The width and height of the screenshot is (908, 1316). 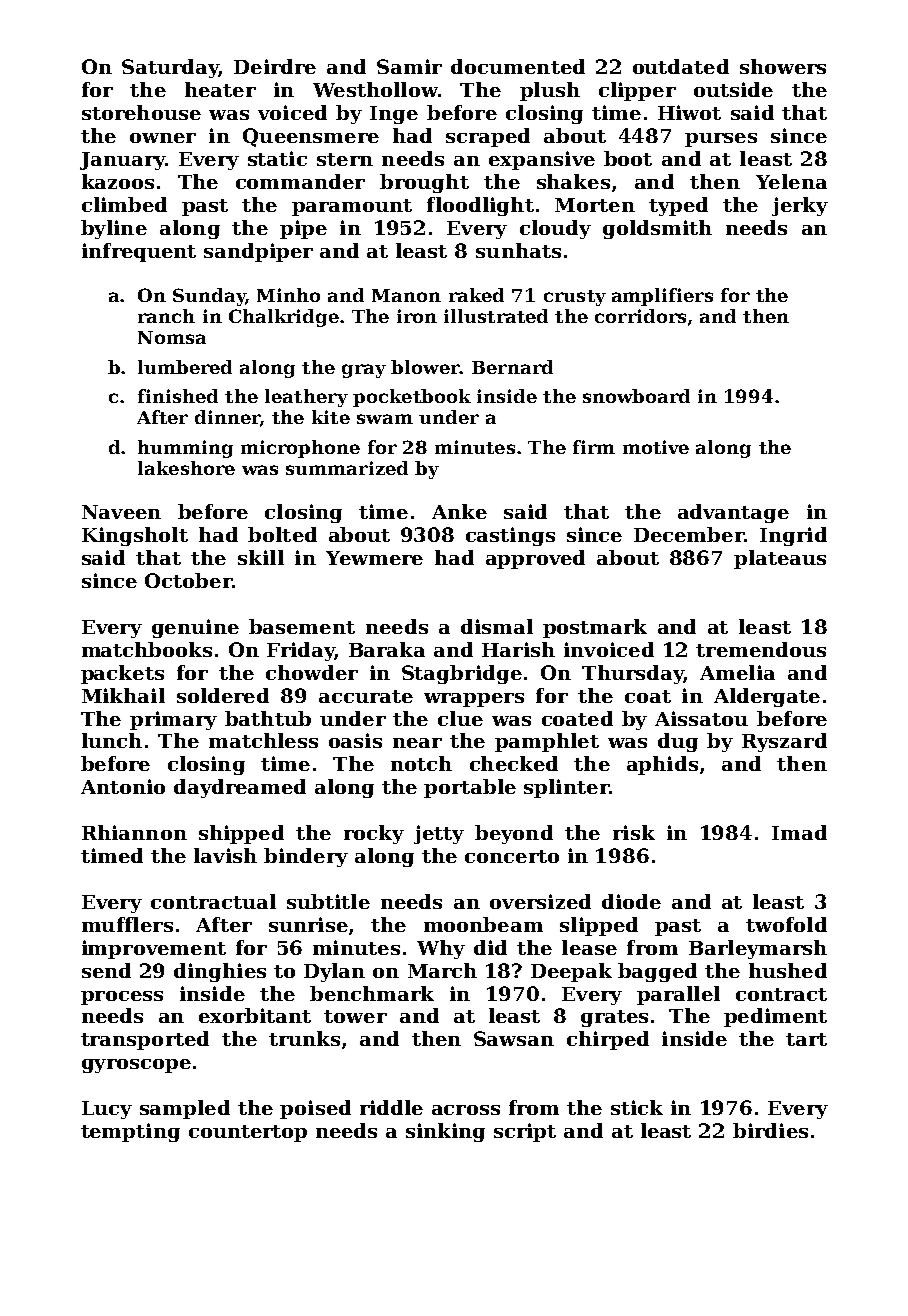 I want to click on showers, so click(x=783, y=66).
